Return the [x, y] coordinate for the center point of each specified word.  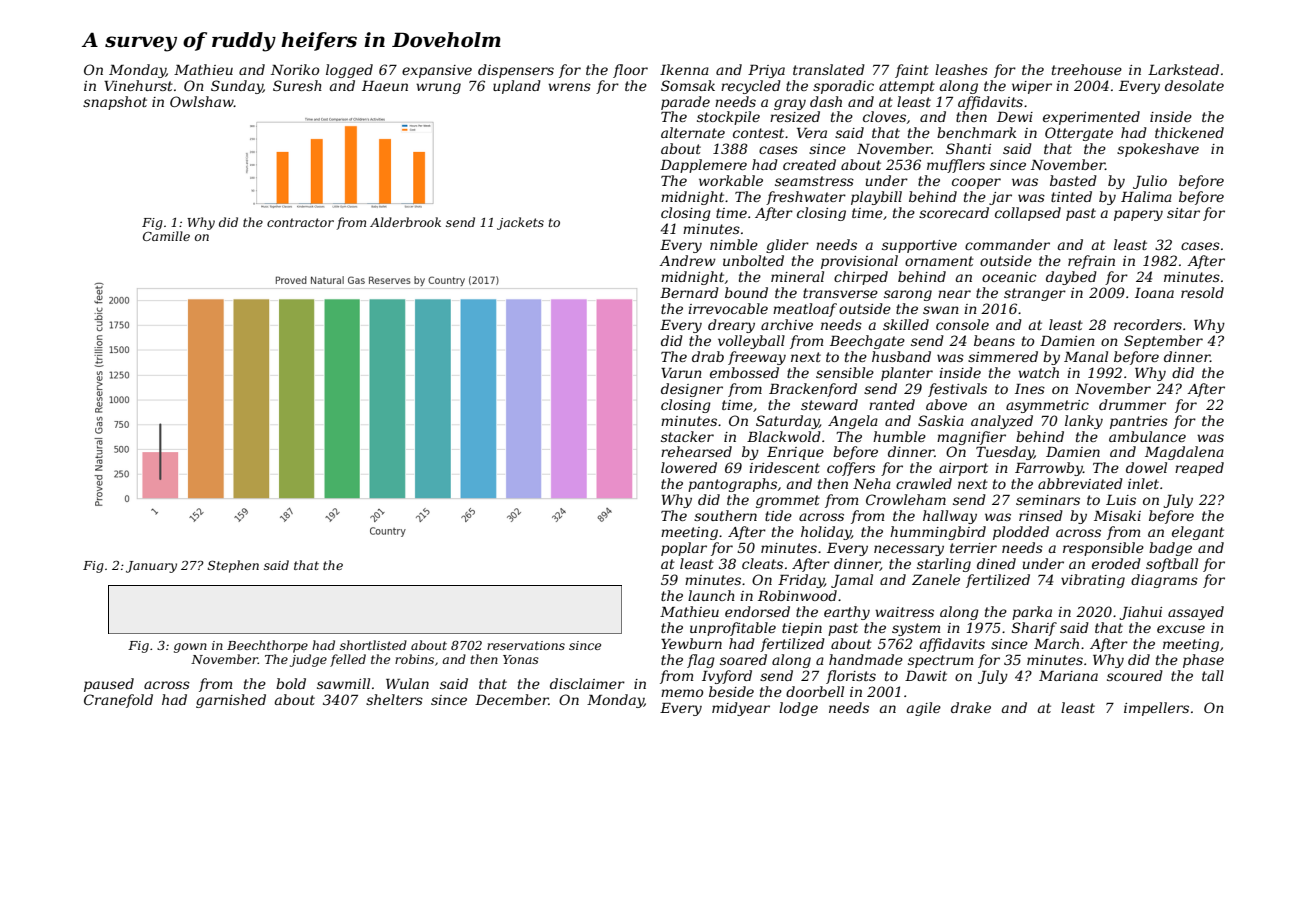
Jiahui [1140, 613]
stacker [687, 436]
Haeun [385, 86]
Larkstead [1183, 69]
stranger [1035, 294]
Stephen [233, 566]
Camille [166, 236]
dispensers [516, 71]
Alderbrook [405, 222]
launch [711, 595]
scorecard [954, 212]
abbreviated [1080, 483]
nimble [734, 244]
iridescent [784, 467]
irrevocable [728, 308]
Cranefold [118, 701]
